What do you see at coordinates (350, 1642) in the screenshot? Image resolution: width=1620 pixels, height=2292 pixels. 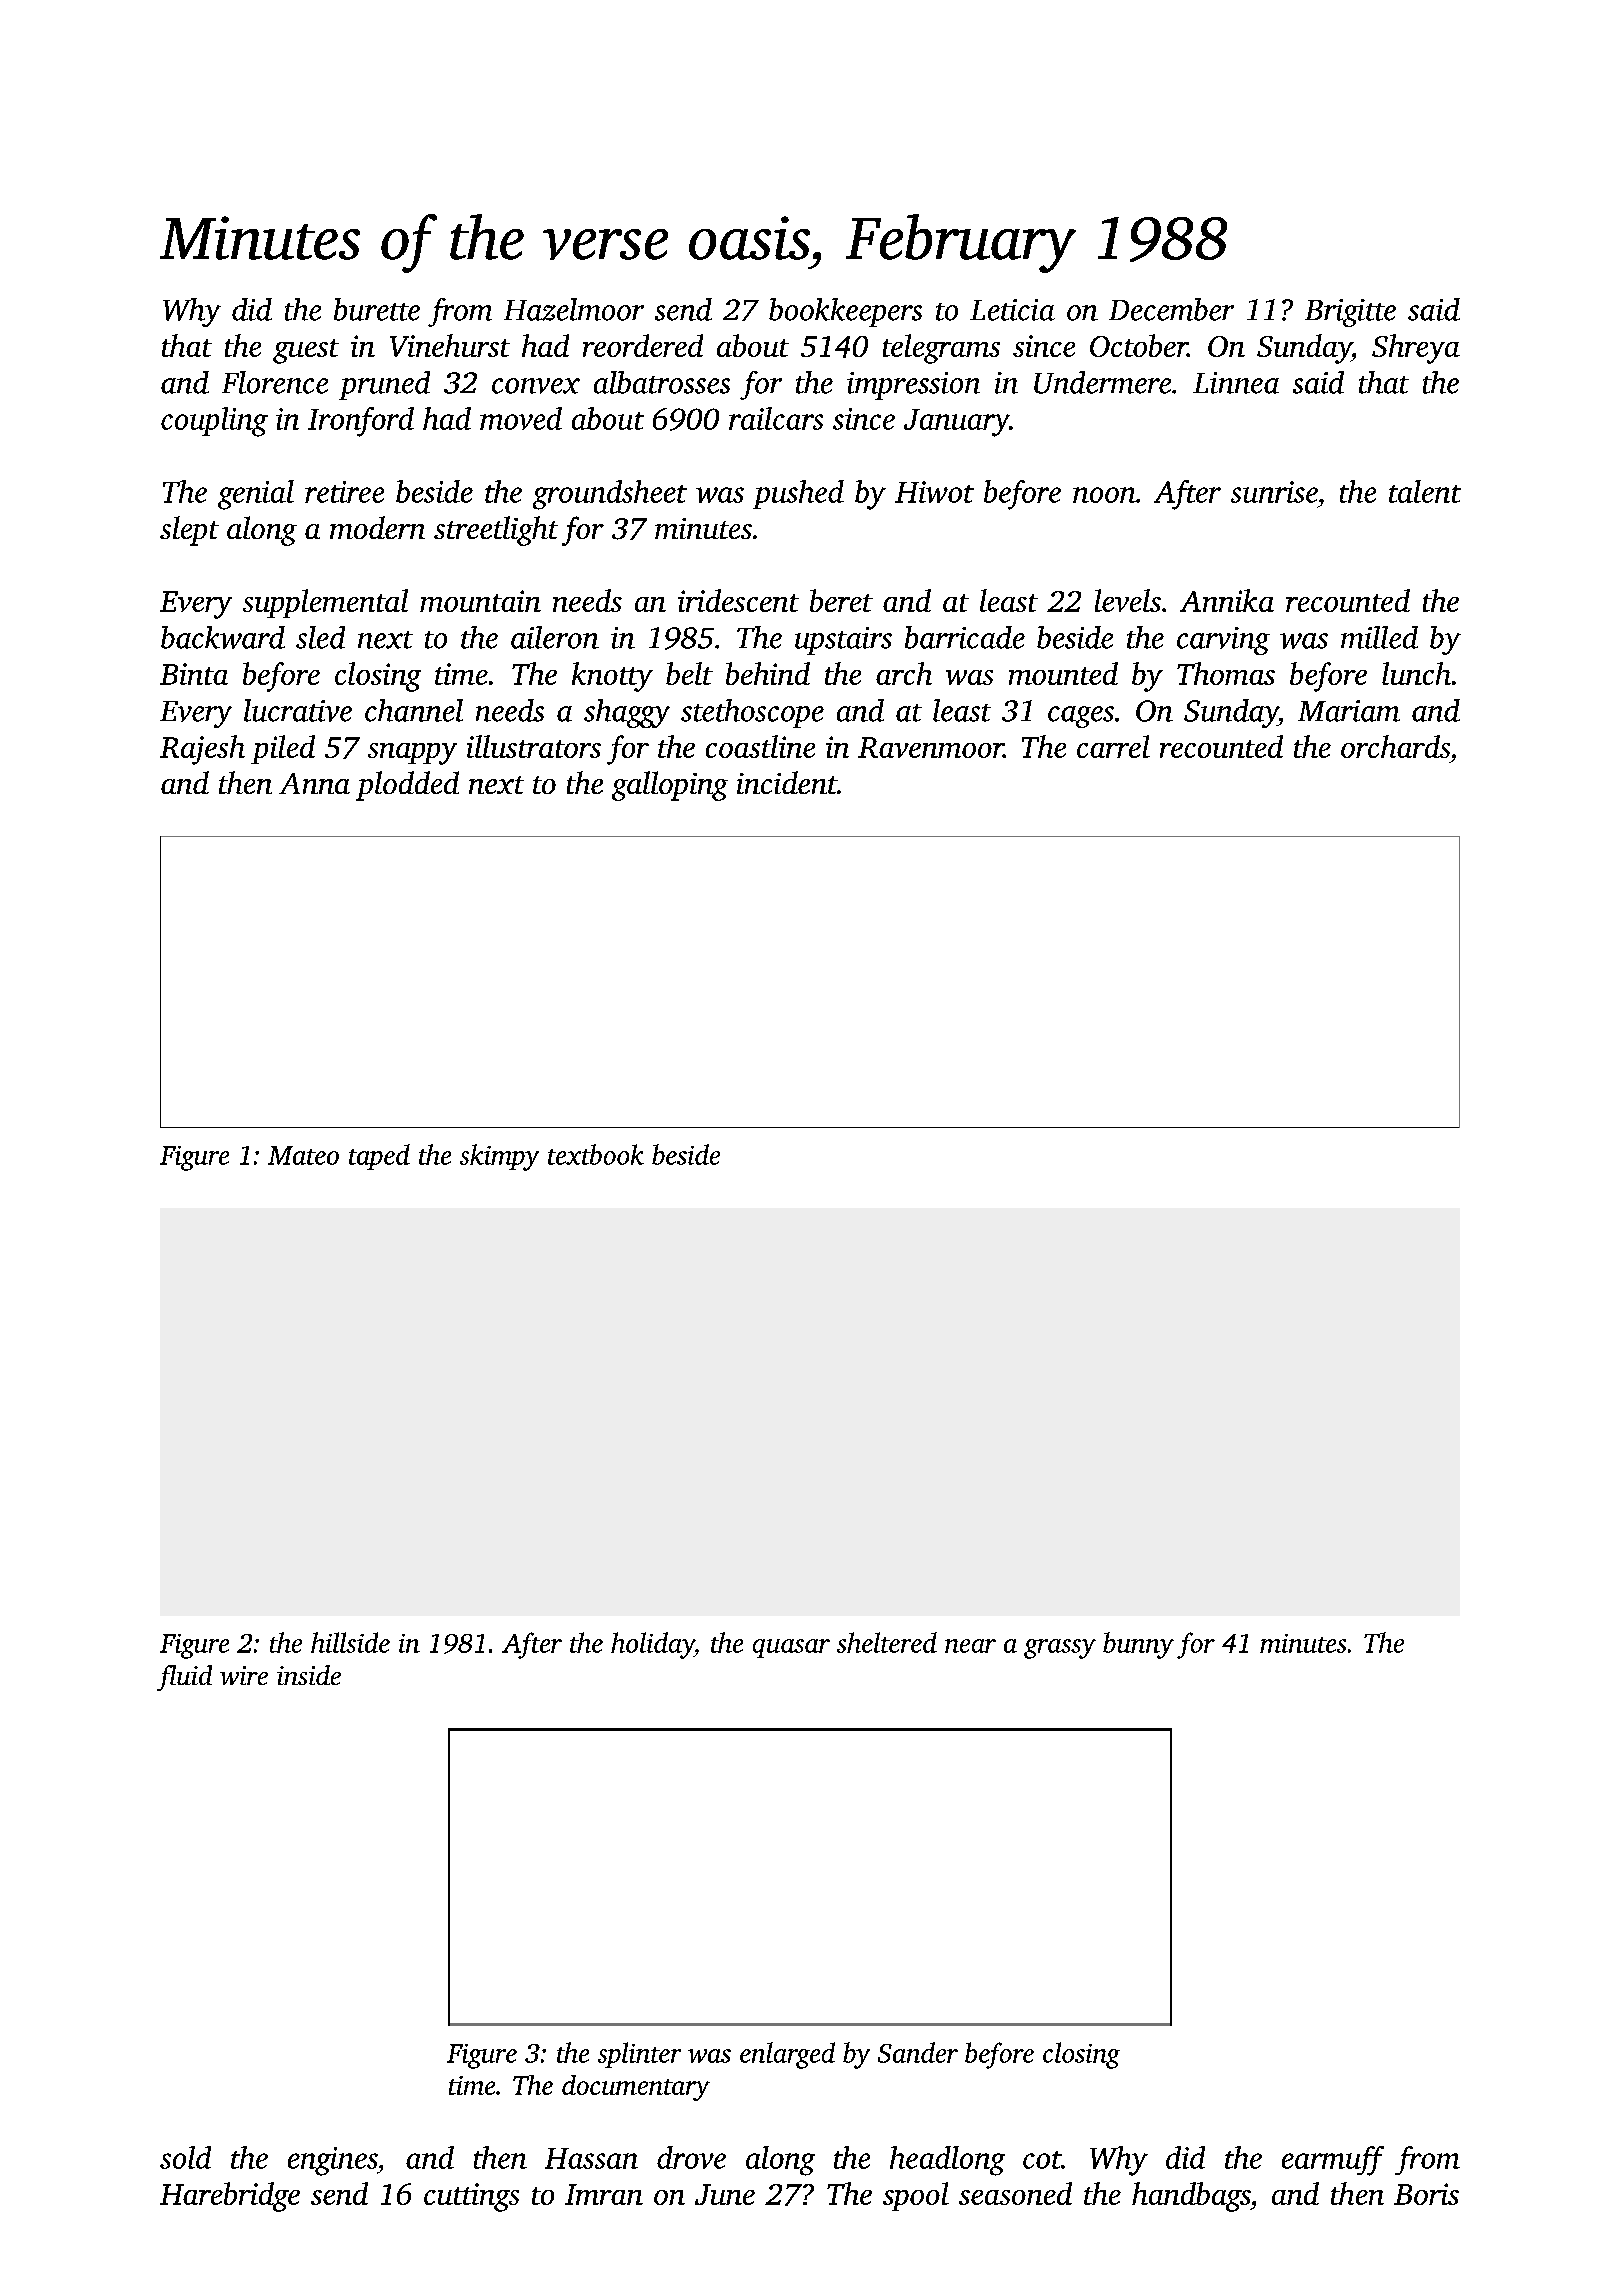 I see `hillside` at bounding box center [350, 1642].
